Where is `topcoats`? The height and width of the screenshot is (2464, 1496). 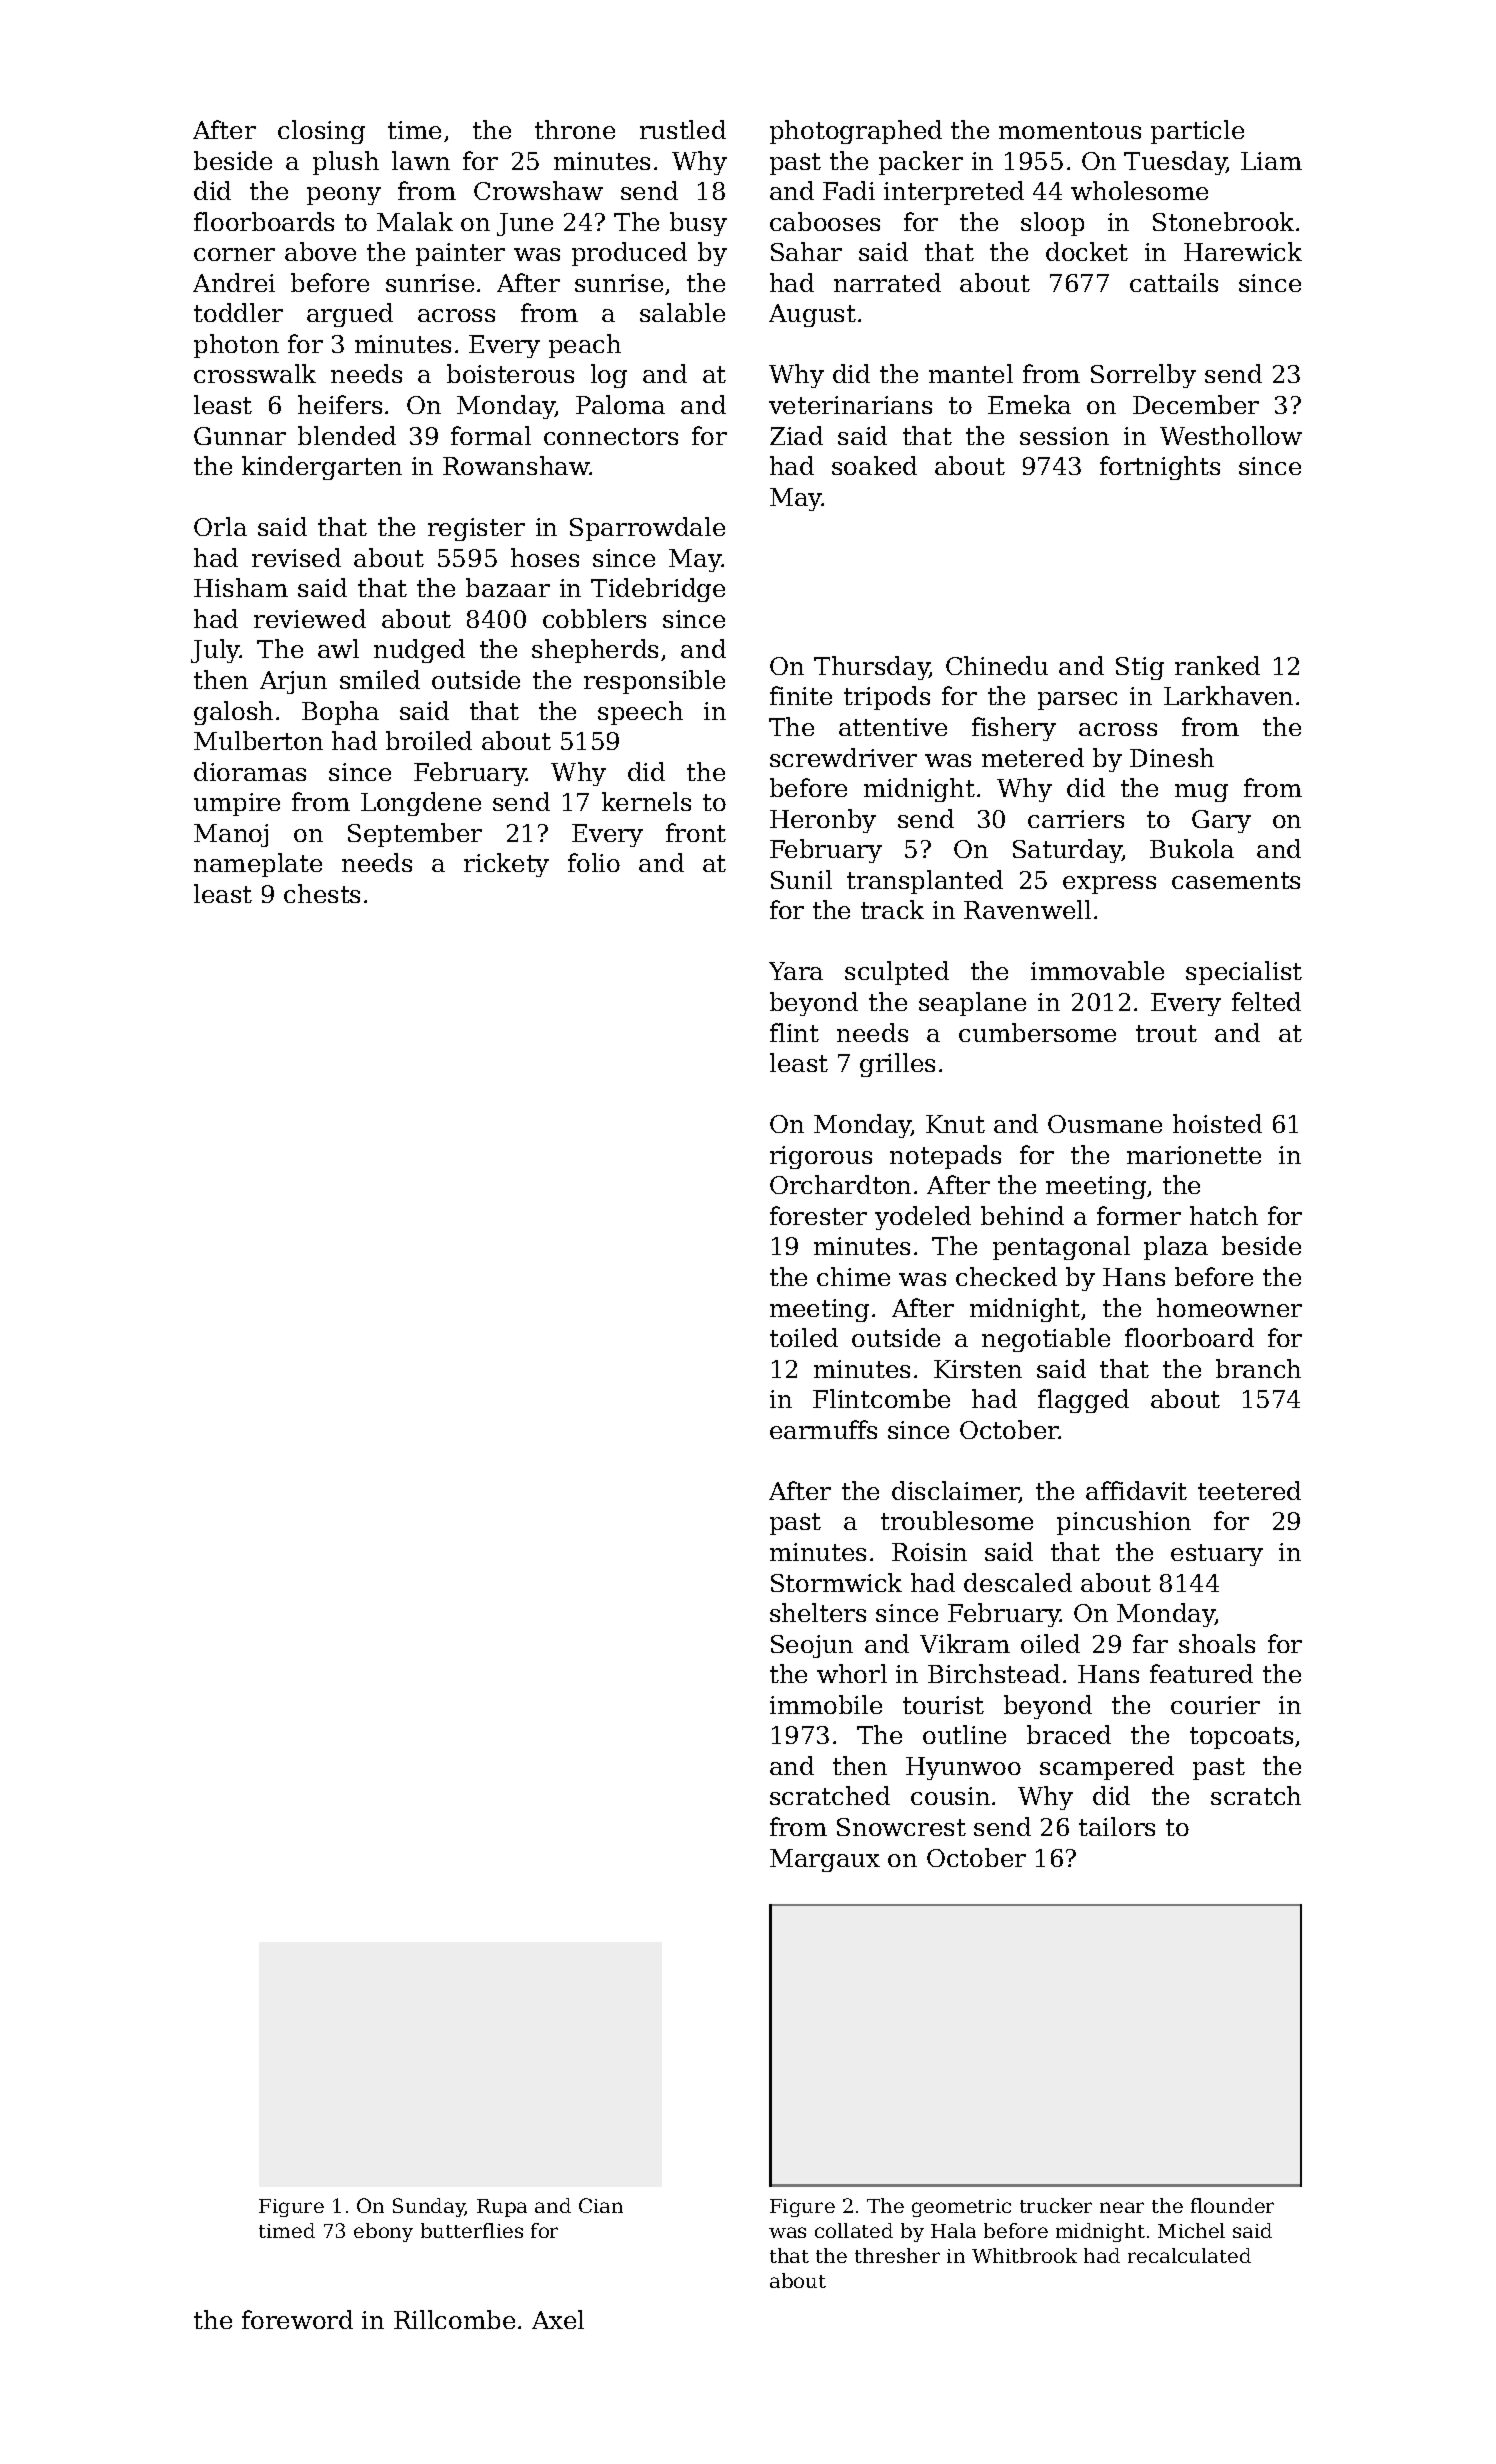 topcoats is located at coordinates (1241, 1738).
